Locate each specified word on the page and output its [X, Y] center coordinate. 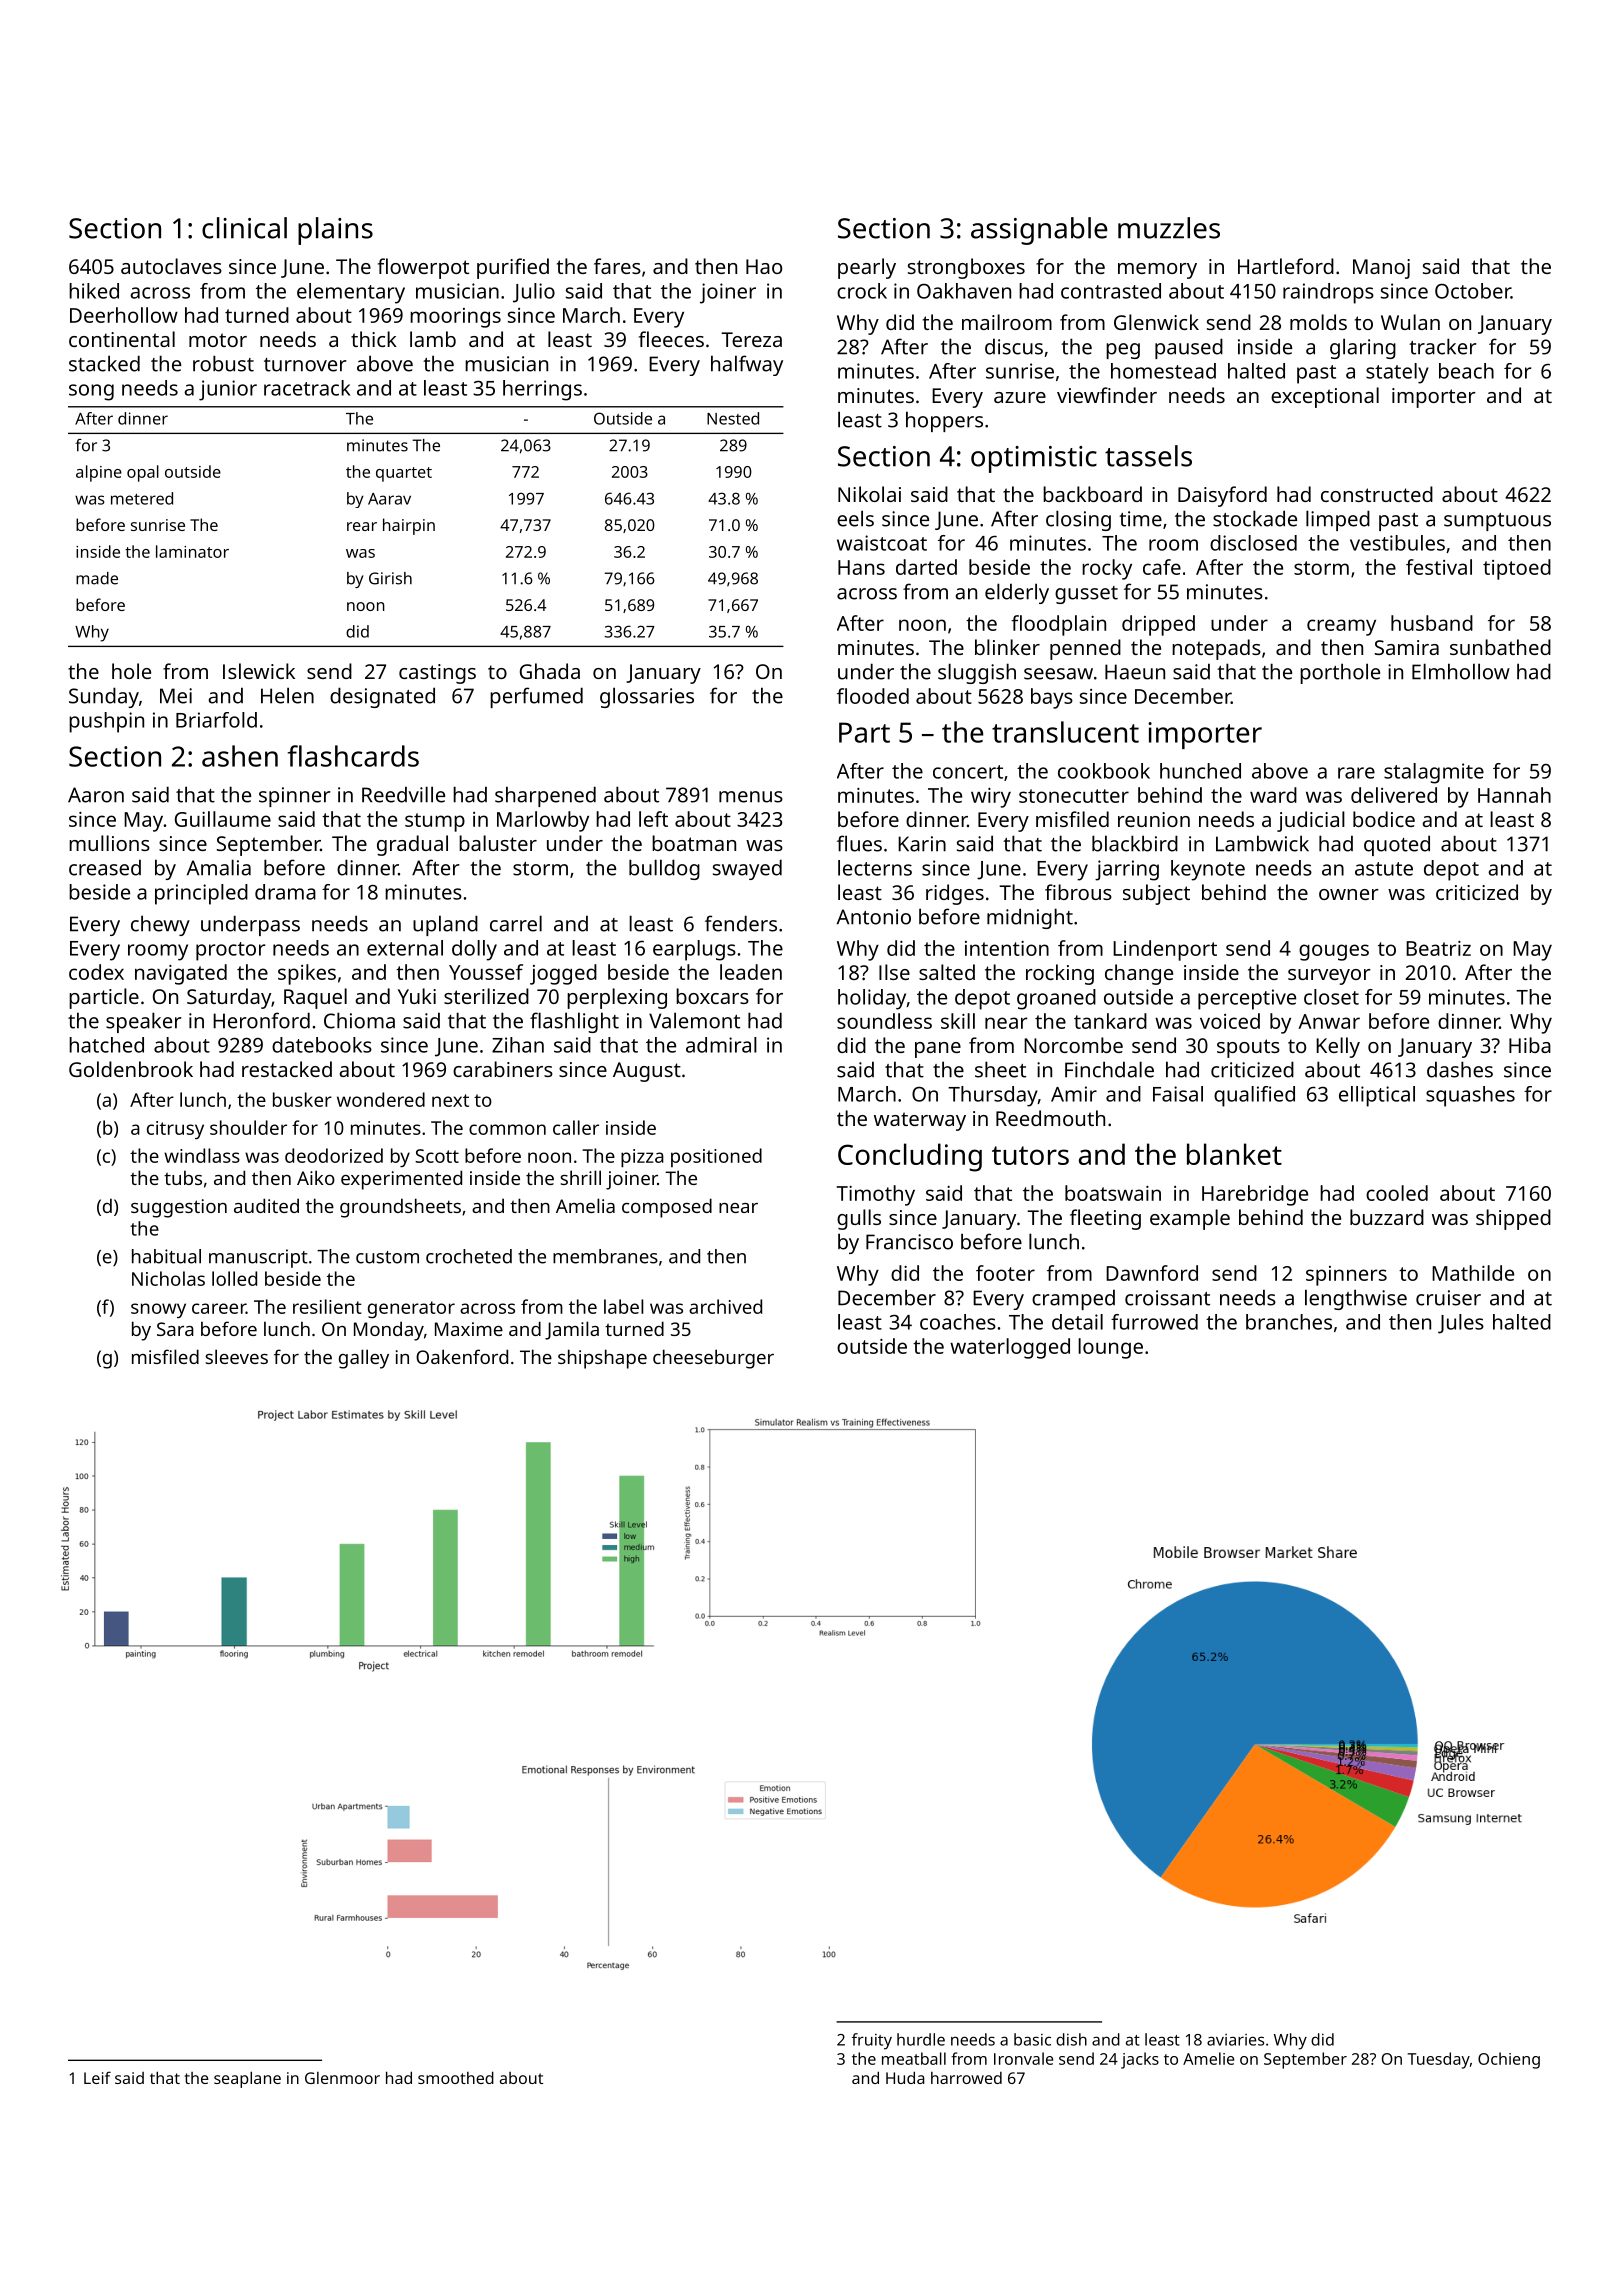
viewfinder [1107, 395]
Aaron [96, 795]
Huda [905, 2077]
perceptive [1247, 999]
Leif [97, 2077]
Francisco [909, 1242]
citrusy [175, 1130]
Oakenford [462, 1356]
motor [218, 340]
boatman [694, 843]
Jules [1461, 1324]
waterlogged [1010, 1348]
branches [1289, 1322]
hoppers [944, 421]
